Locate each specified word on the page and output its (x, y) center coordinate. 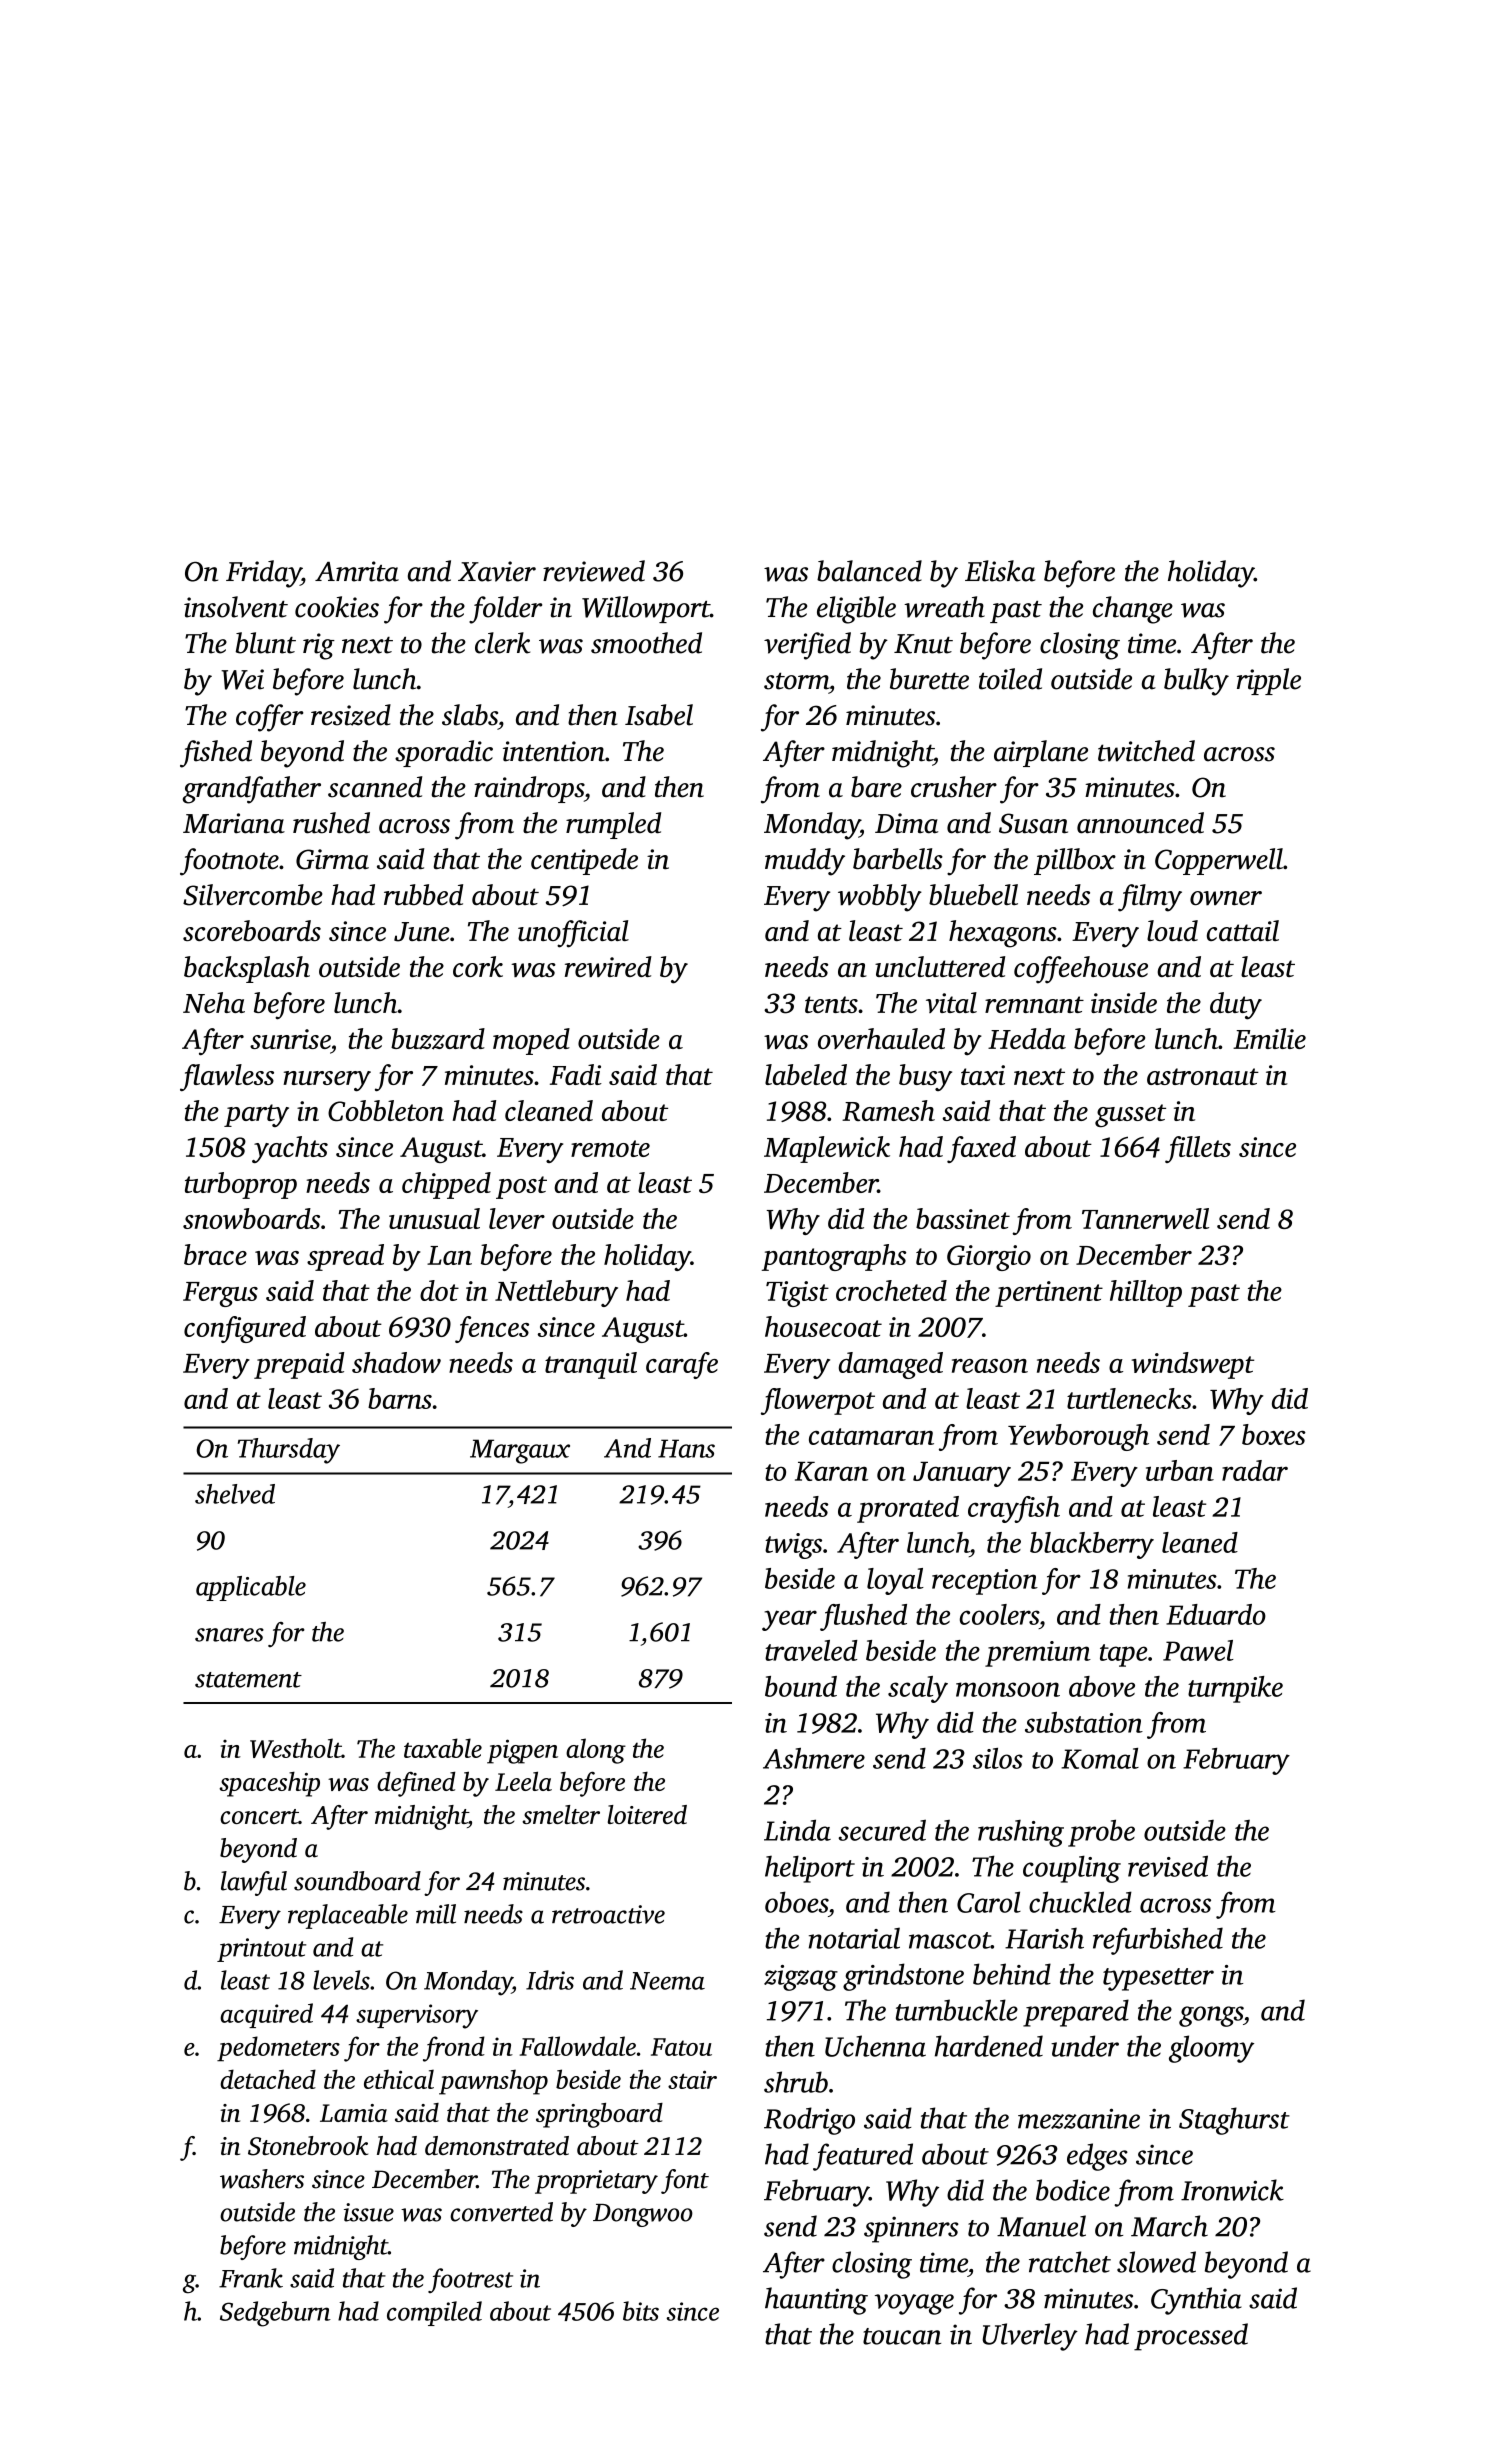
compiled (434, 2313)
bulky (1196, 682)
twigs (793, 1546)
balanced (869, 571)
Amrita (357, 571)
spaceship (269, 1784)
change (1133, 610)
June (422, 932)
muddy (805, 862)
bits (641, 2311)
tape (1123, 1655)
